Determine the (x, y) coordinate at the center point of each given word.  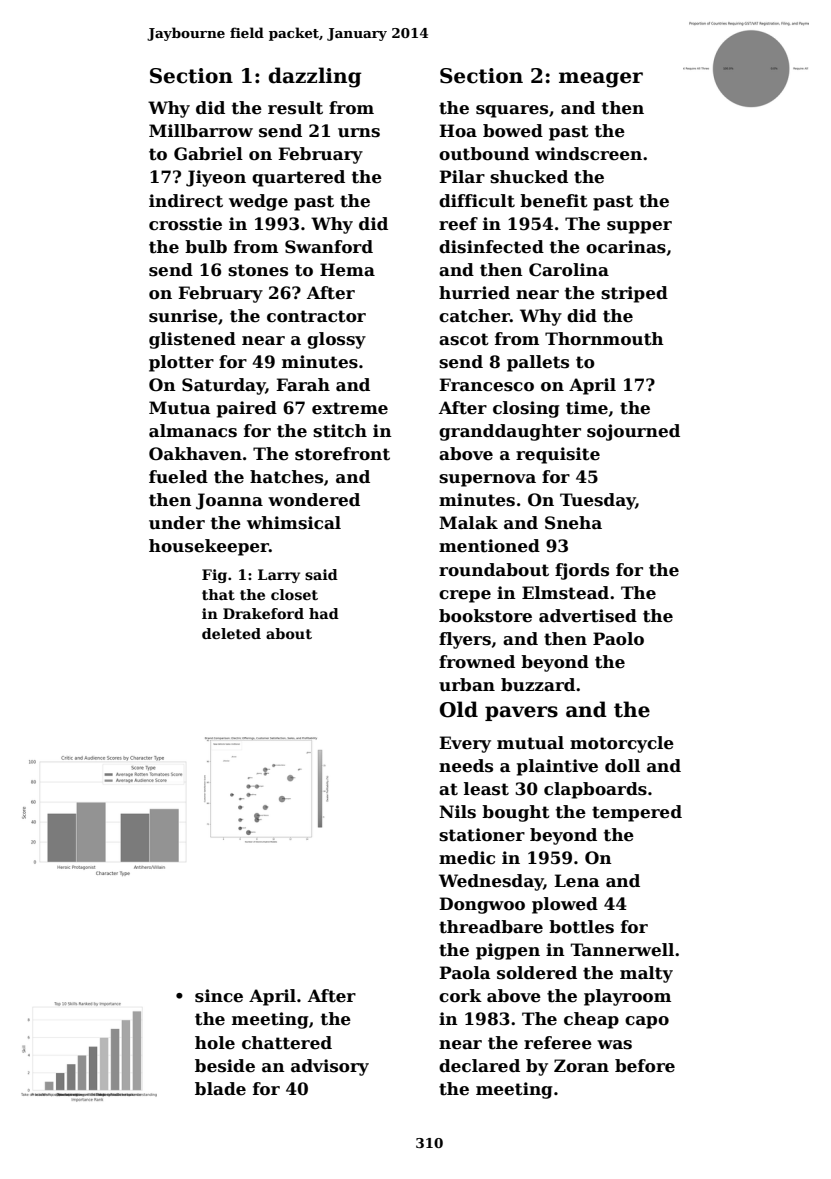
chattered (287, 1043)
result (295, 108)
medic (467, 858)
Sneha (573, 523)
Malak (468, 523)
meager (601, 80)
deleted (231, 633)
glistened (192, 340)
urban (467, 685)
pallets (538, 363)
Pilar (462, 177)
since (219, 996)
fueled (178, 477)
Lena (577, 881)
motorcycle (622, 744)
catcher (474, 316)
